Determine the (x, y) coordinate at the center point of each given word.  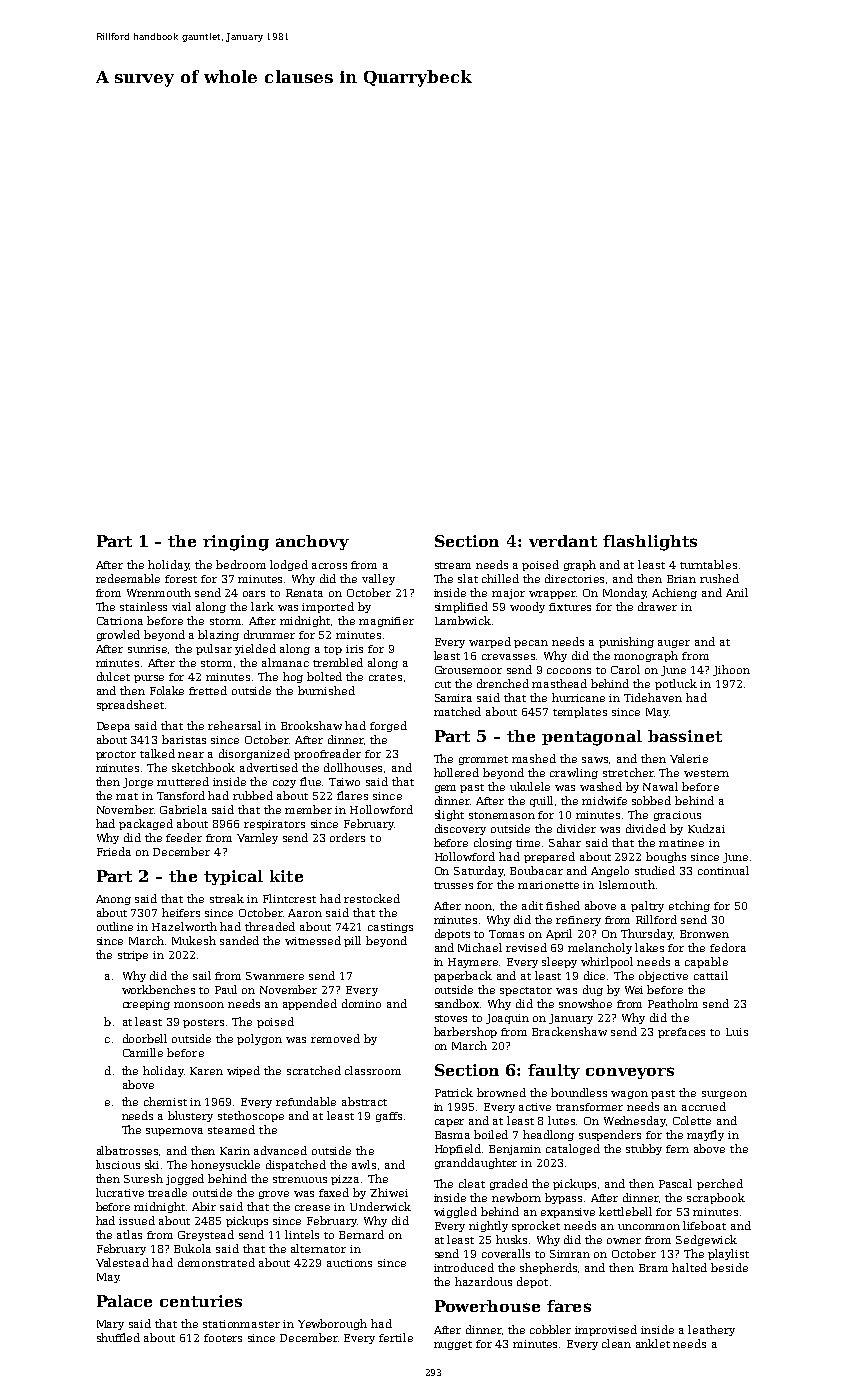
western (706, 773)
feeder (184, 837)
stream (453, 565)
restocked (372, 898)
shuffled (118, 1337)
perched (720, 1184)
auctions (349, 1263)
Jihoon (731, 670)
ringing (236, 543)
